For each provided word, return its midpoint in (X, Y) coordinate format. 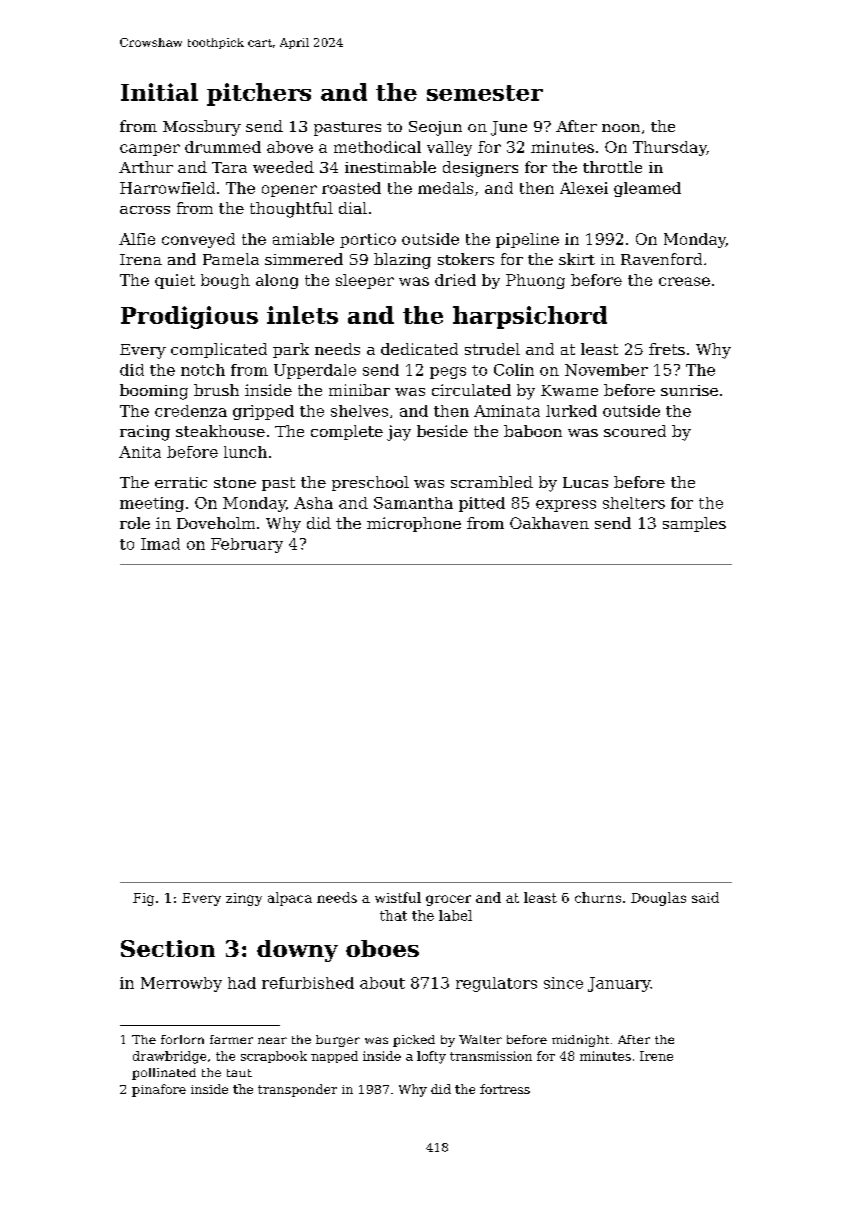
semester (485, 93)
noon (621, 128)
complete (347, 432)
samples (694, 524)
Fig (143, 899)
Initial (159, 92)
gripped (263, 412)
